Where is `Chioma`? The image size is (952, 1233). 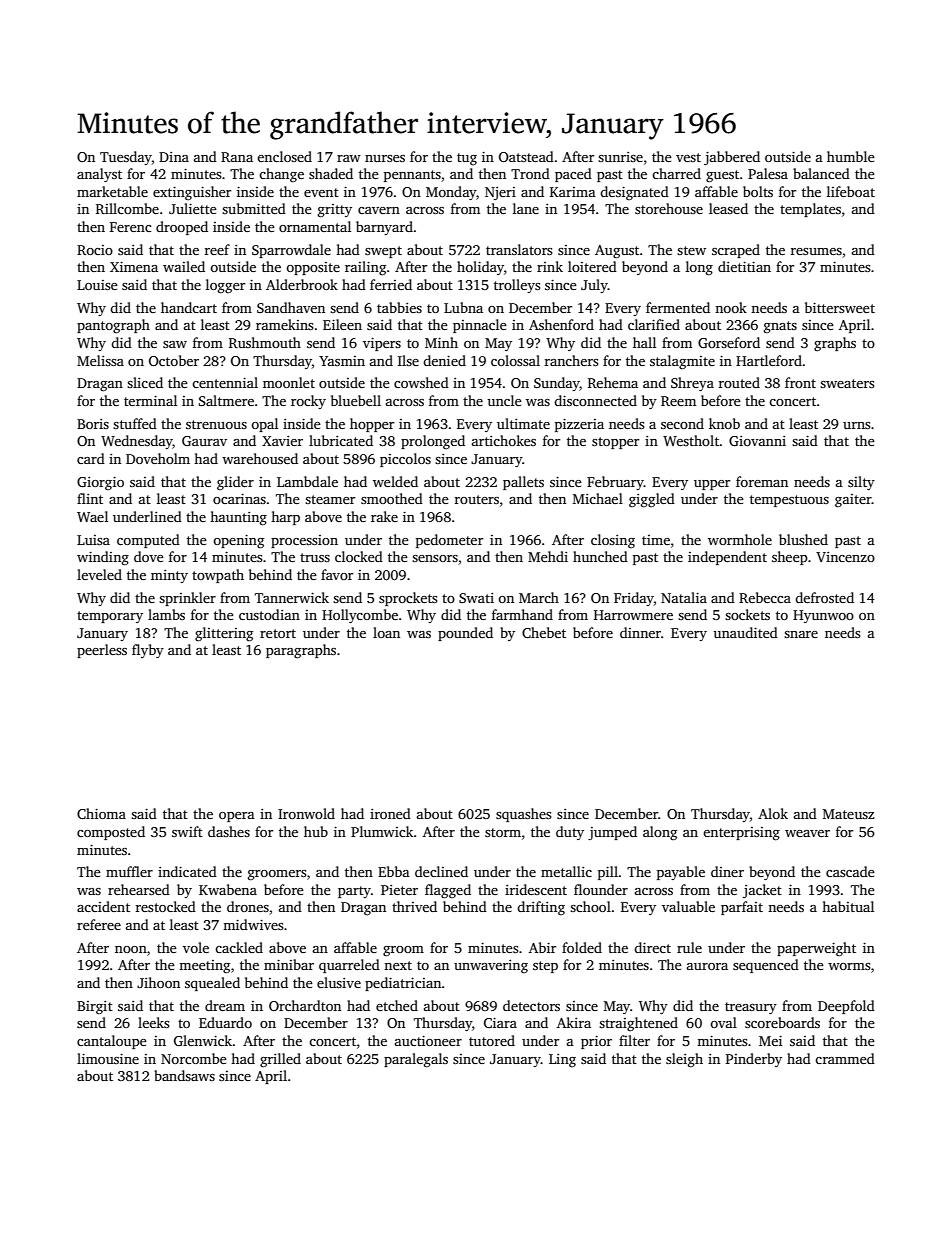
Chioma is located at coordinates (101, 813).
